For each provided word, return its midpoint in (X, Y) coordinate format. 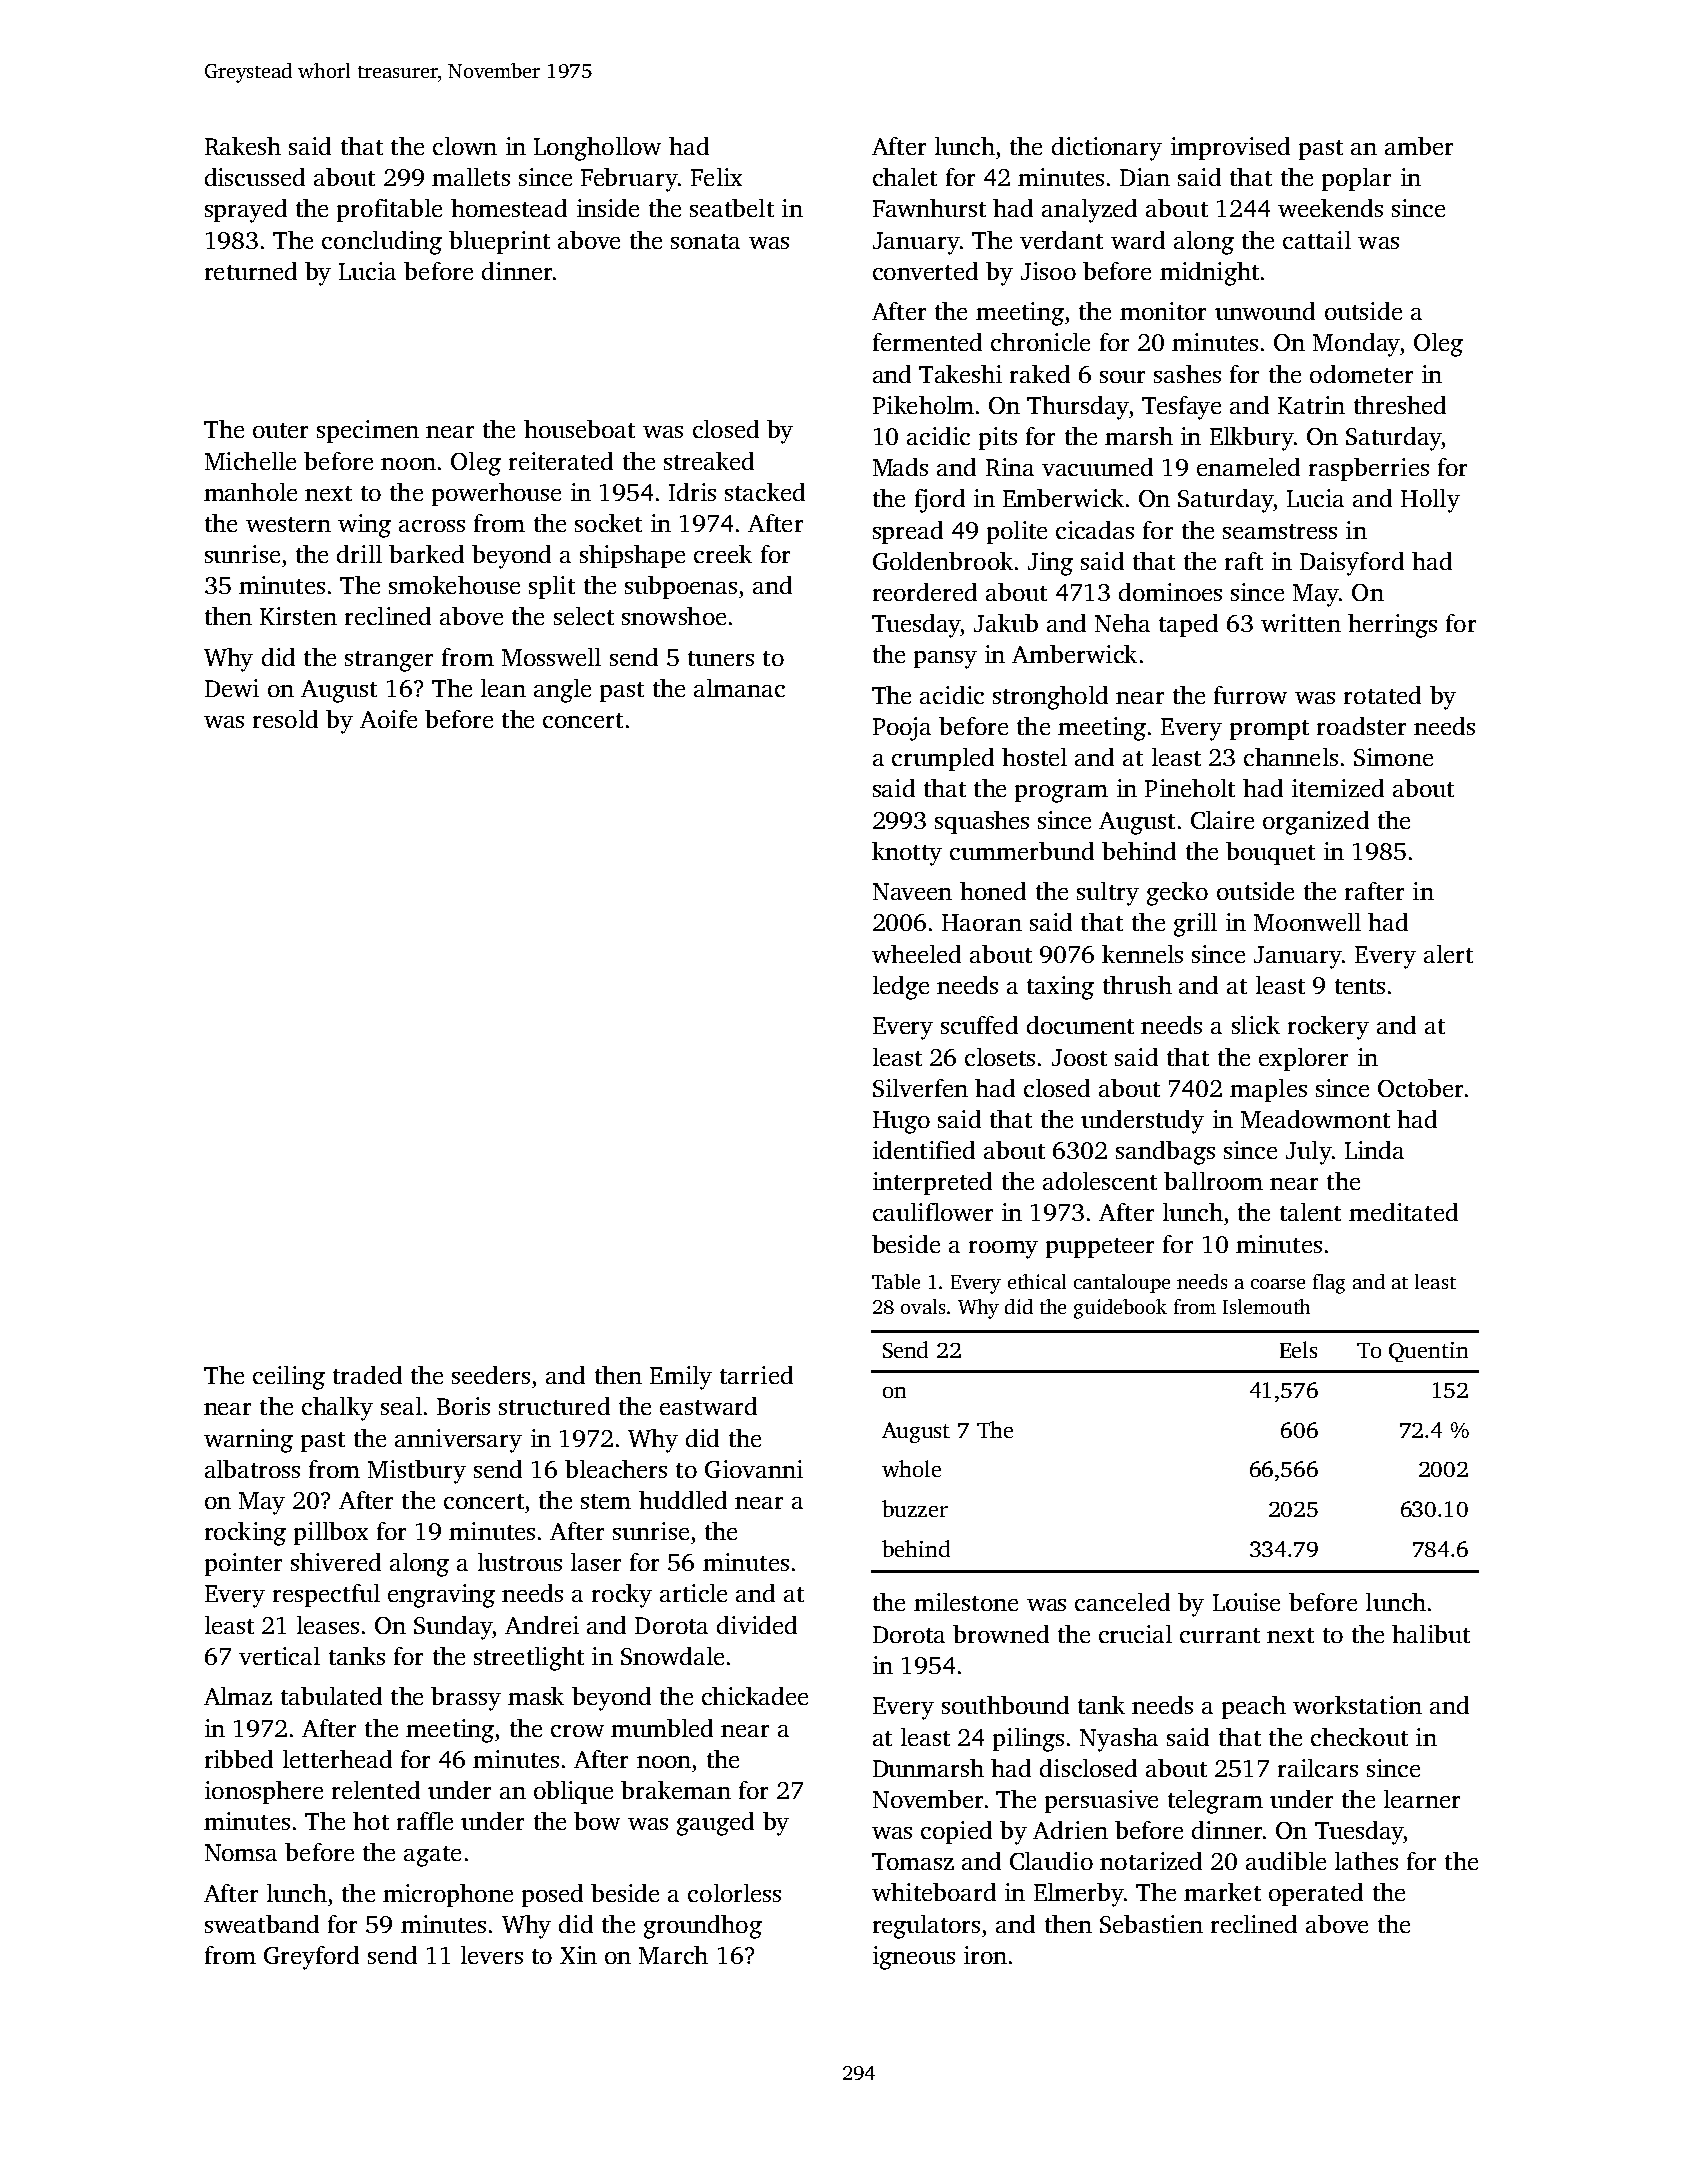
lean (503, 688)
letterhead (337, 1759)
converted (925, 271)
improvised (1230, 148)
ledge (901, 988)
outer (280, 430)
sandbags (1165, 1153)
